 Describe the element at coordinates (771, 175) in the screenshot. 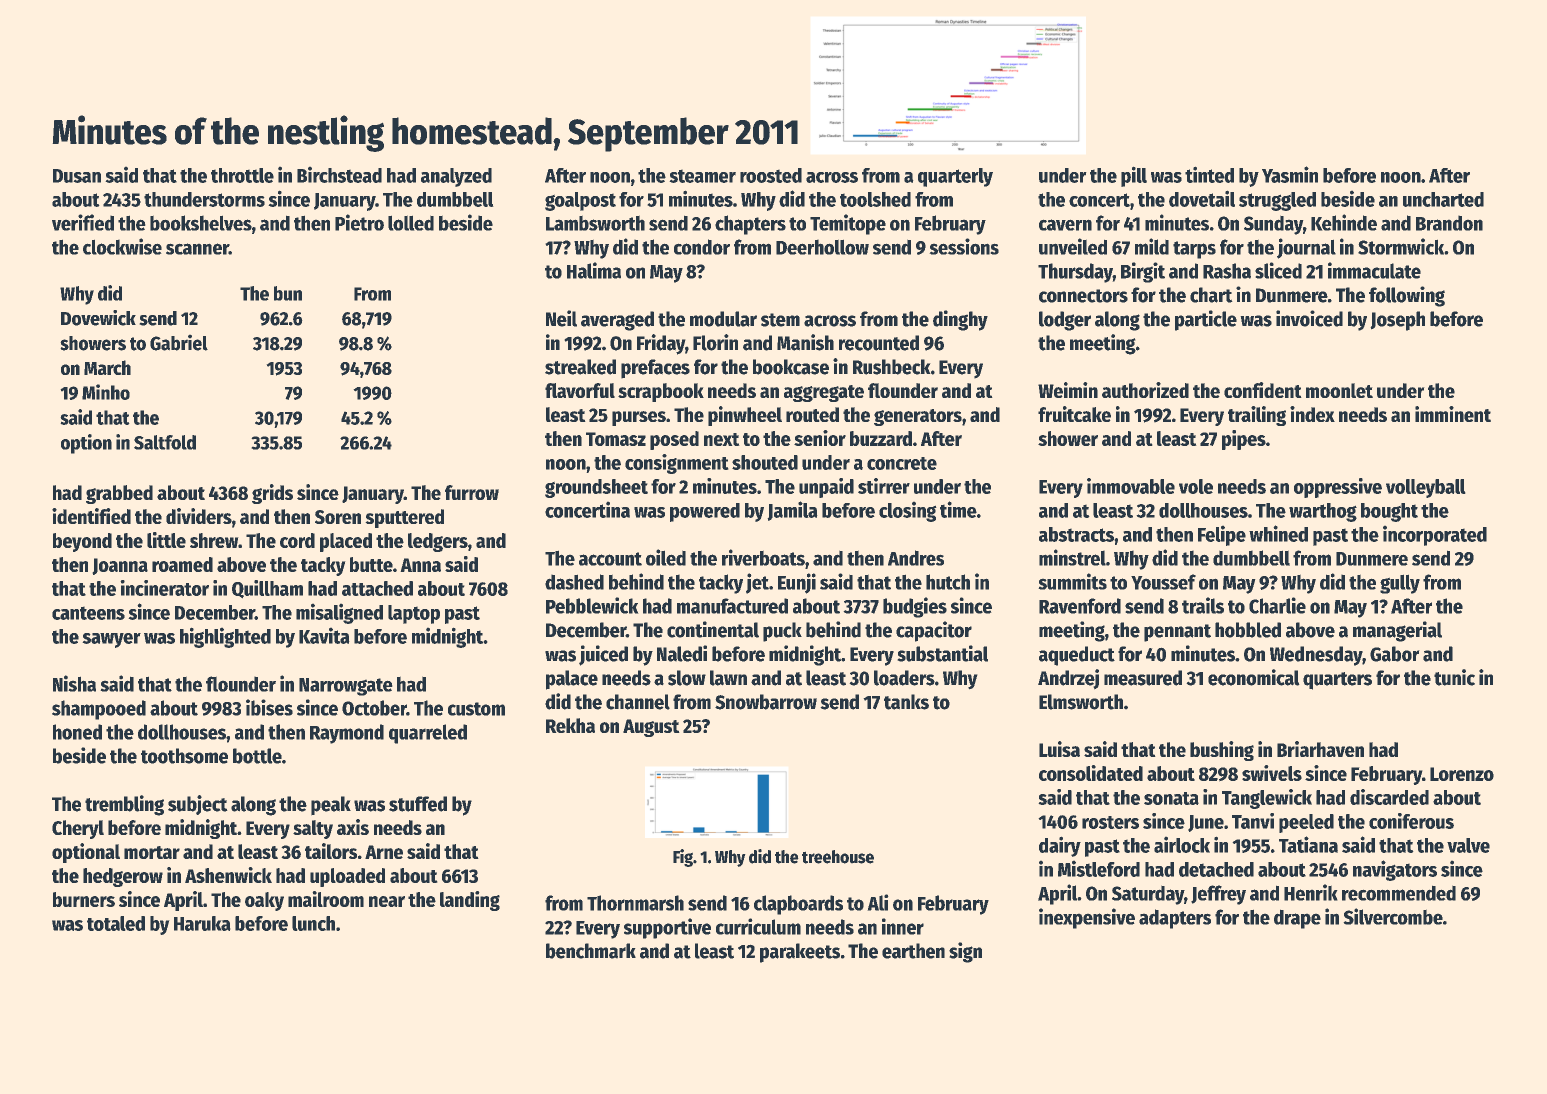

I see `roosted` at that location.
